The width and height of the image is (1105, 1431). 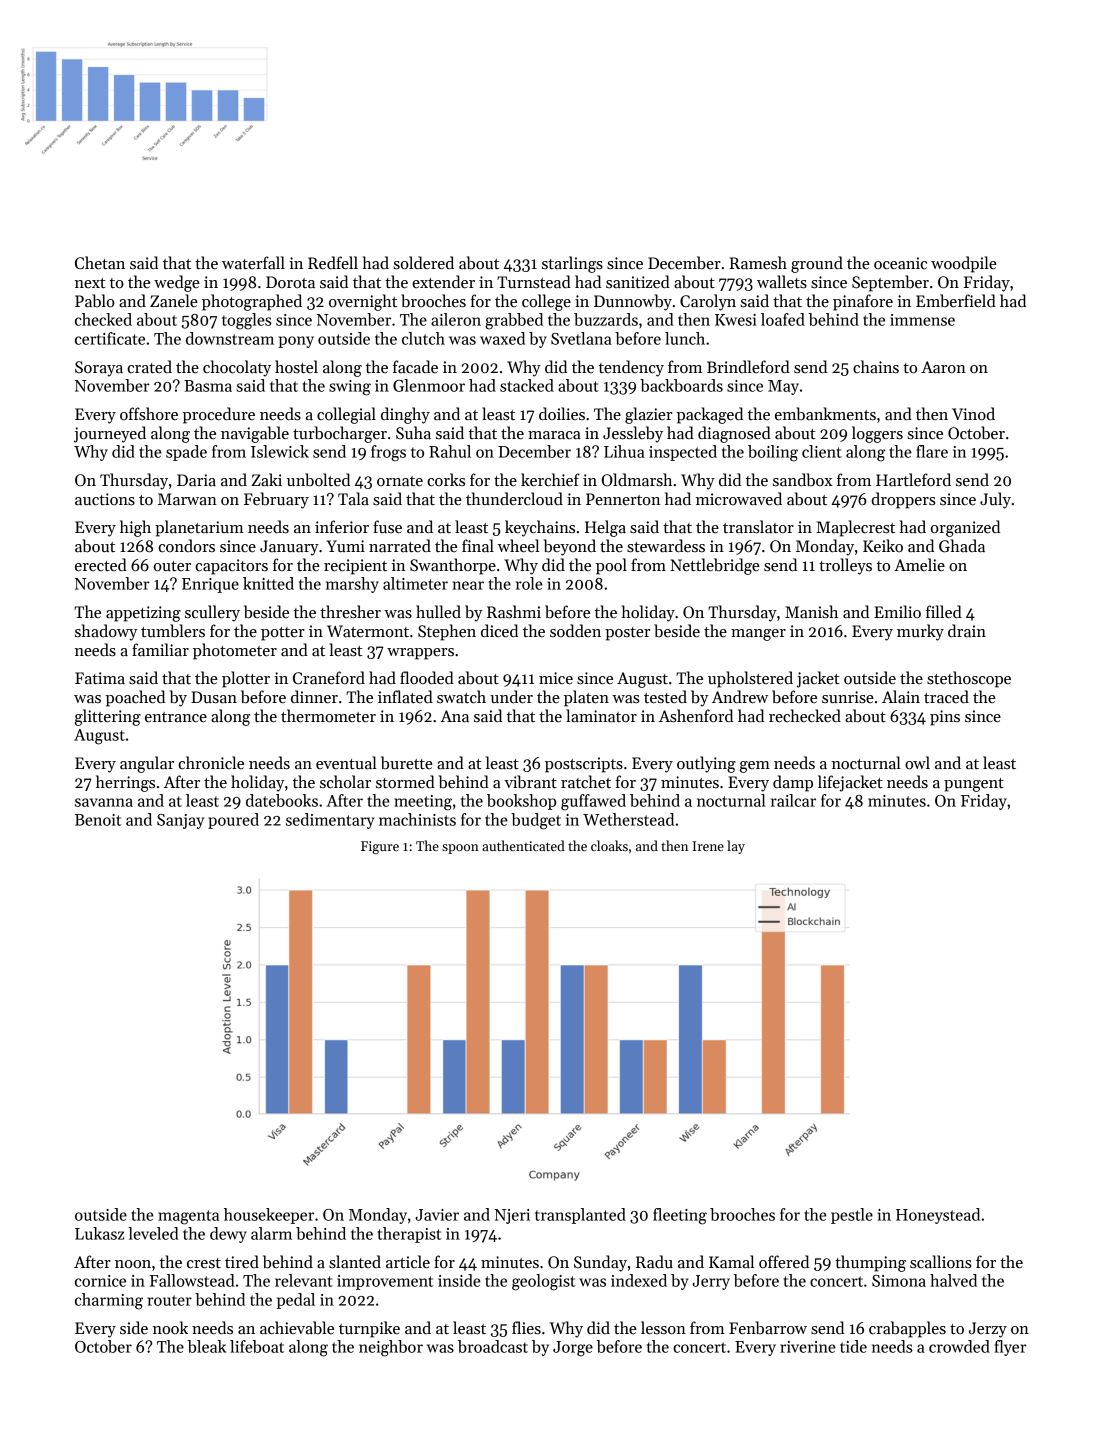 I want to click on machinists, so click(x=417, y=819).
